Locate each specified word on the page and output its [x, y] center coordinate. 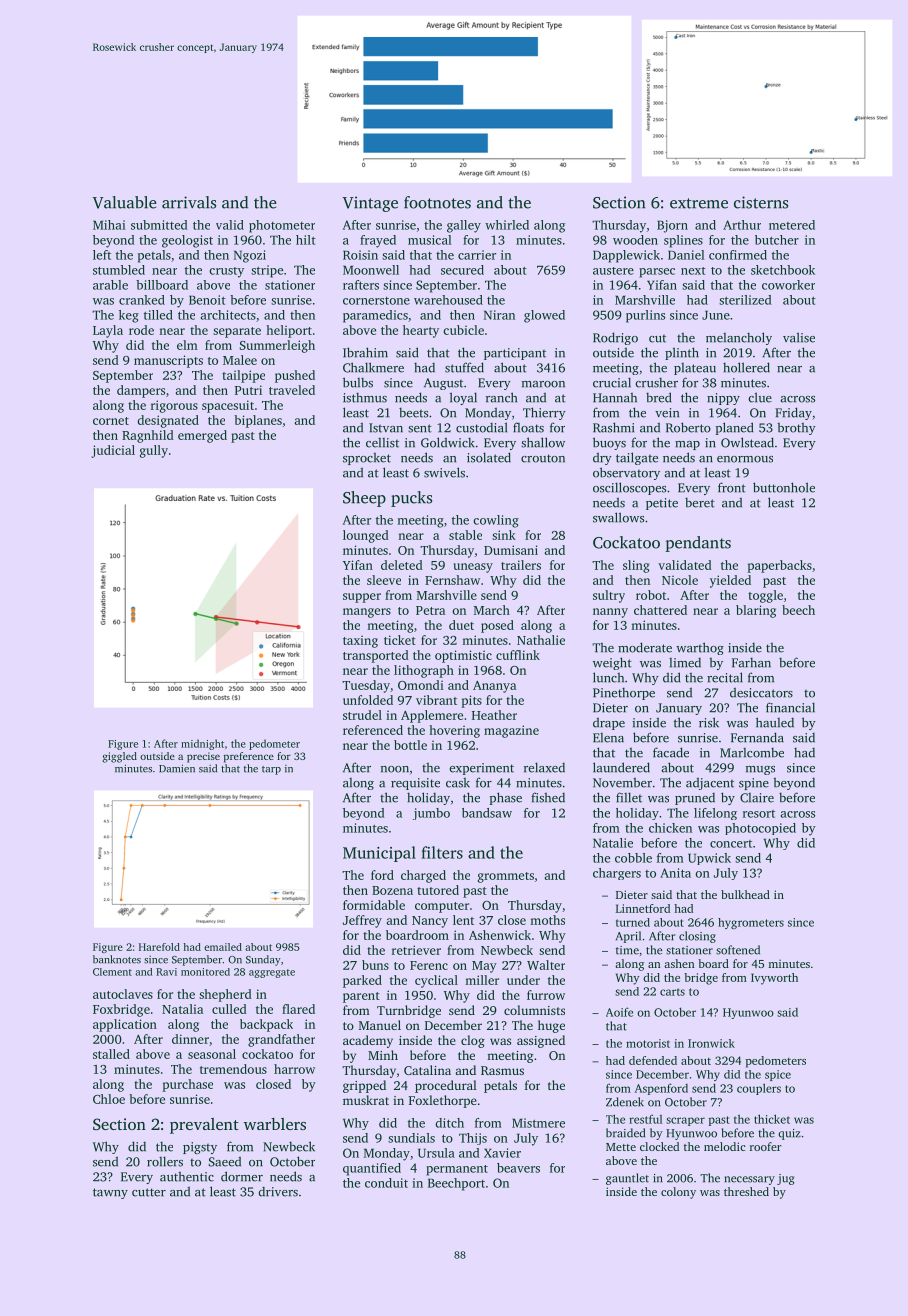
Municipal [379, 854]
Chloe [109, 1099]
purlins [645, 316]
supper [362, 598]
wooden [635, 240]
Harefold [159, 947]
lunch [608, 677]
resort [759, 814]
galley [464, 226]
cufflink [518, 655]
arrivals [189, 202]
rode [141, 330]
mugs [760, 770]
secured [462, 270]
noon [395, 769]
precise [203, 757]
